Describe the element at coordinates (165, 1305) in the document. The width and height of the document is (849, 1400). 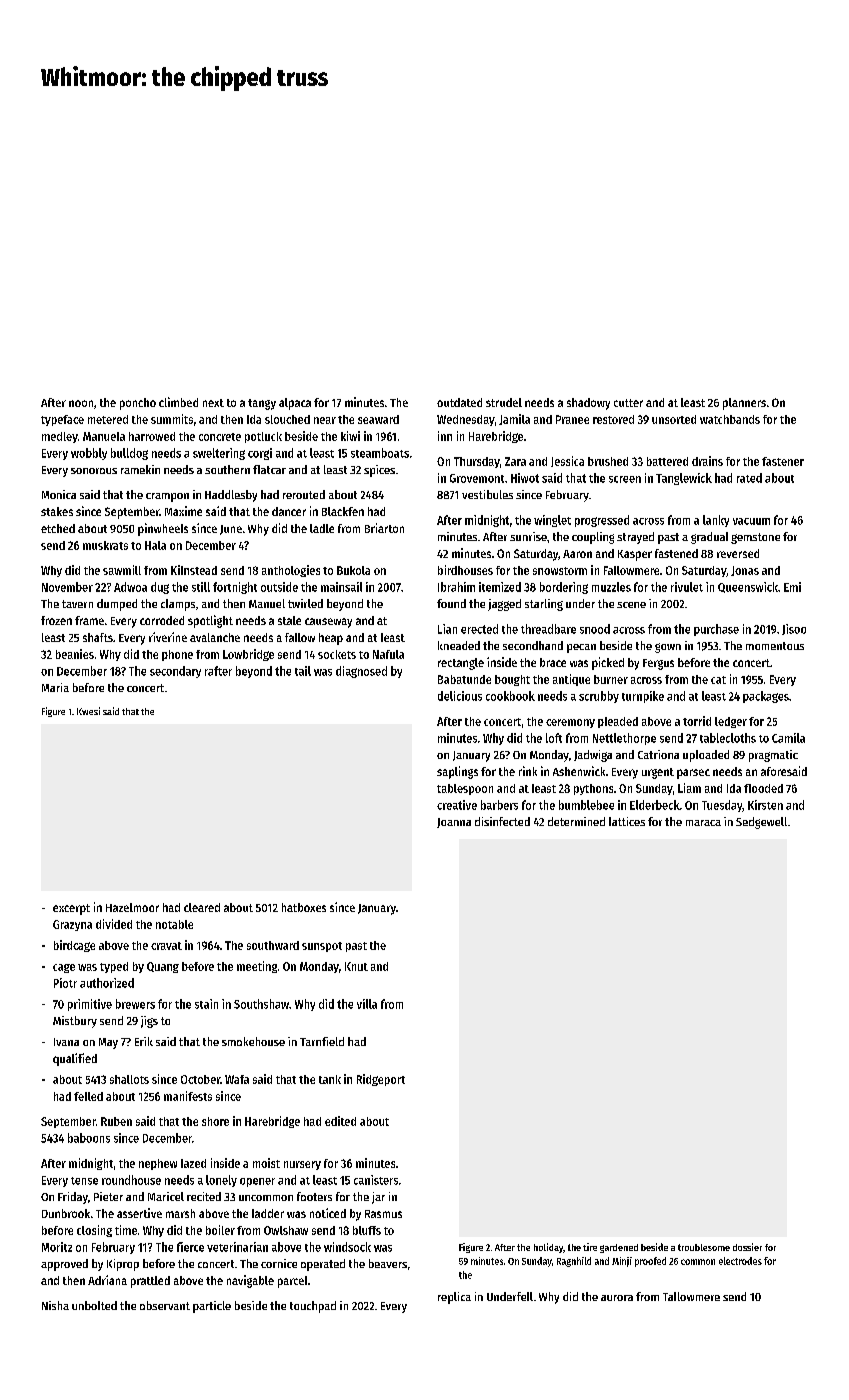
I see `observant` at that location.
